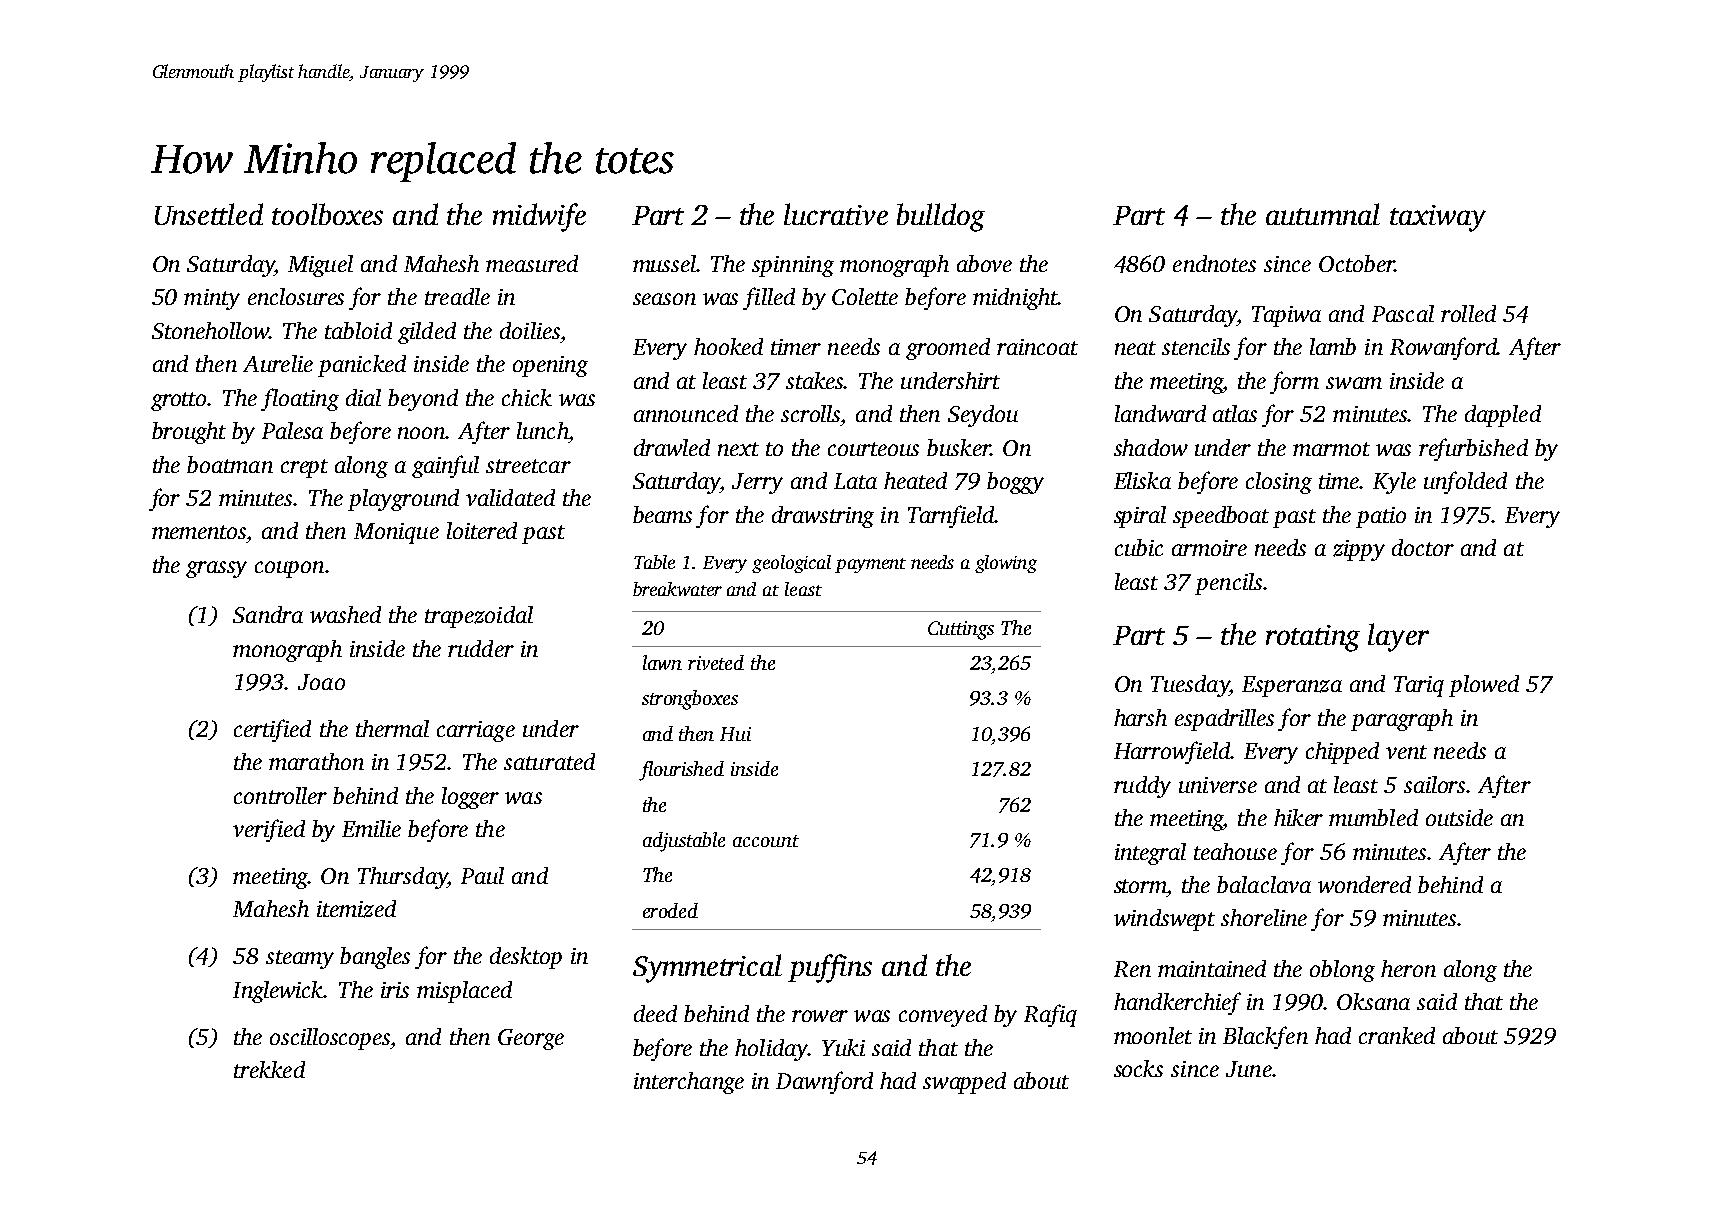 This image has height=1211, width=1713. I want to click on Symmetrical, so click(707, 968).
